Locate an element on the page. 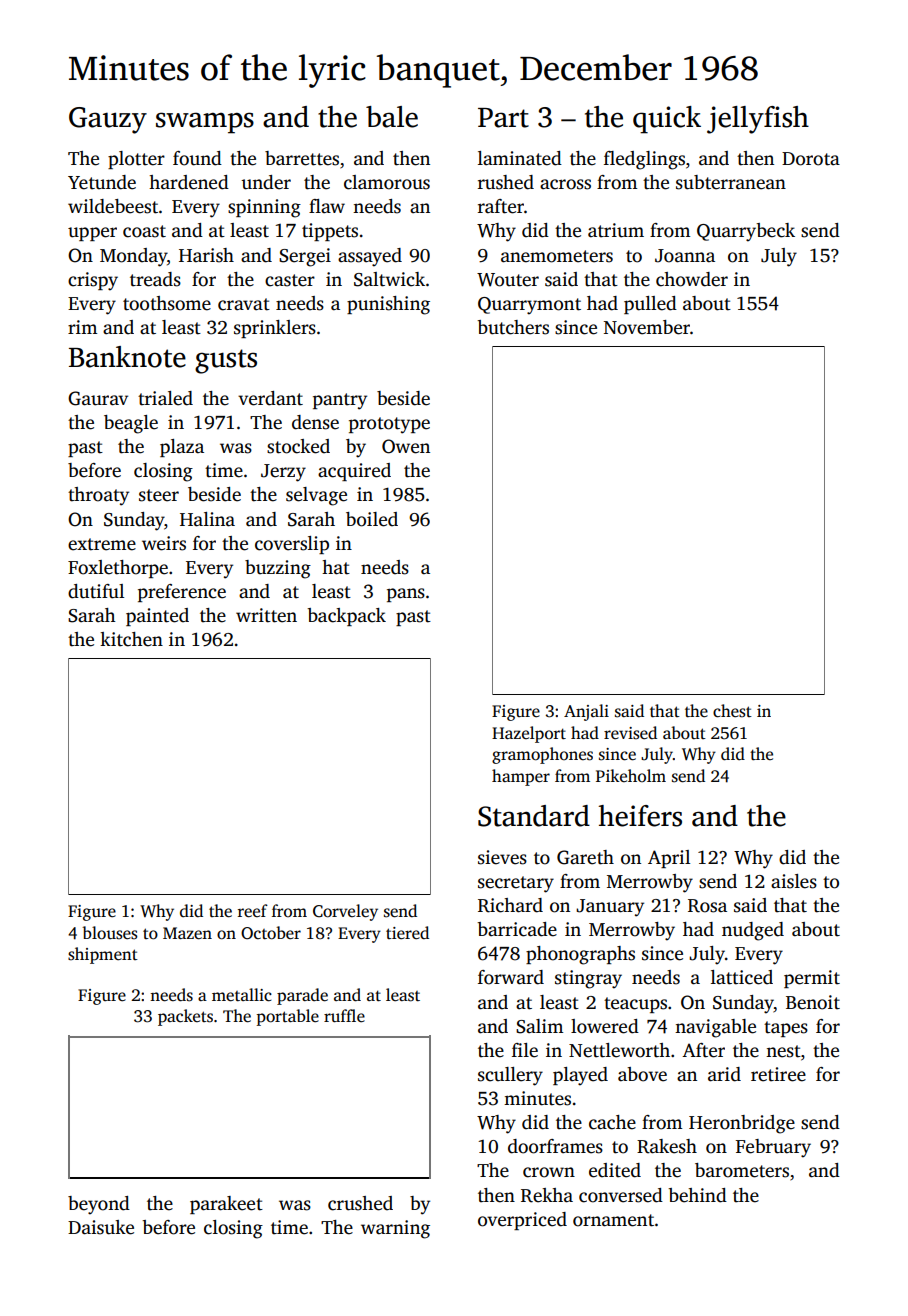 The height and width of the image is (1316, 908). portable is located at coordinates (288, 1017).
